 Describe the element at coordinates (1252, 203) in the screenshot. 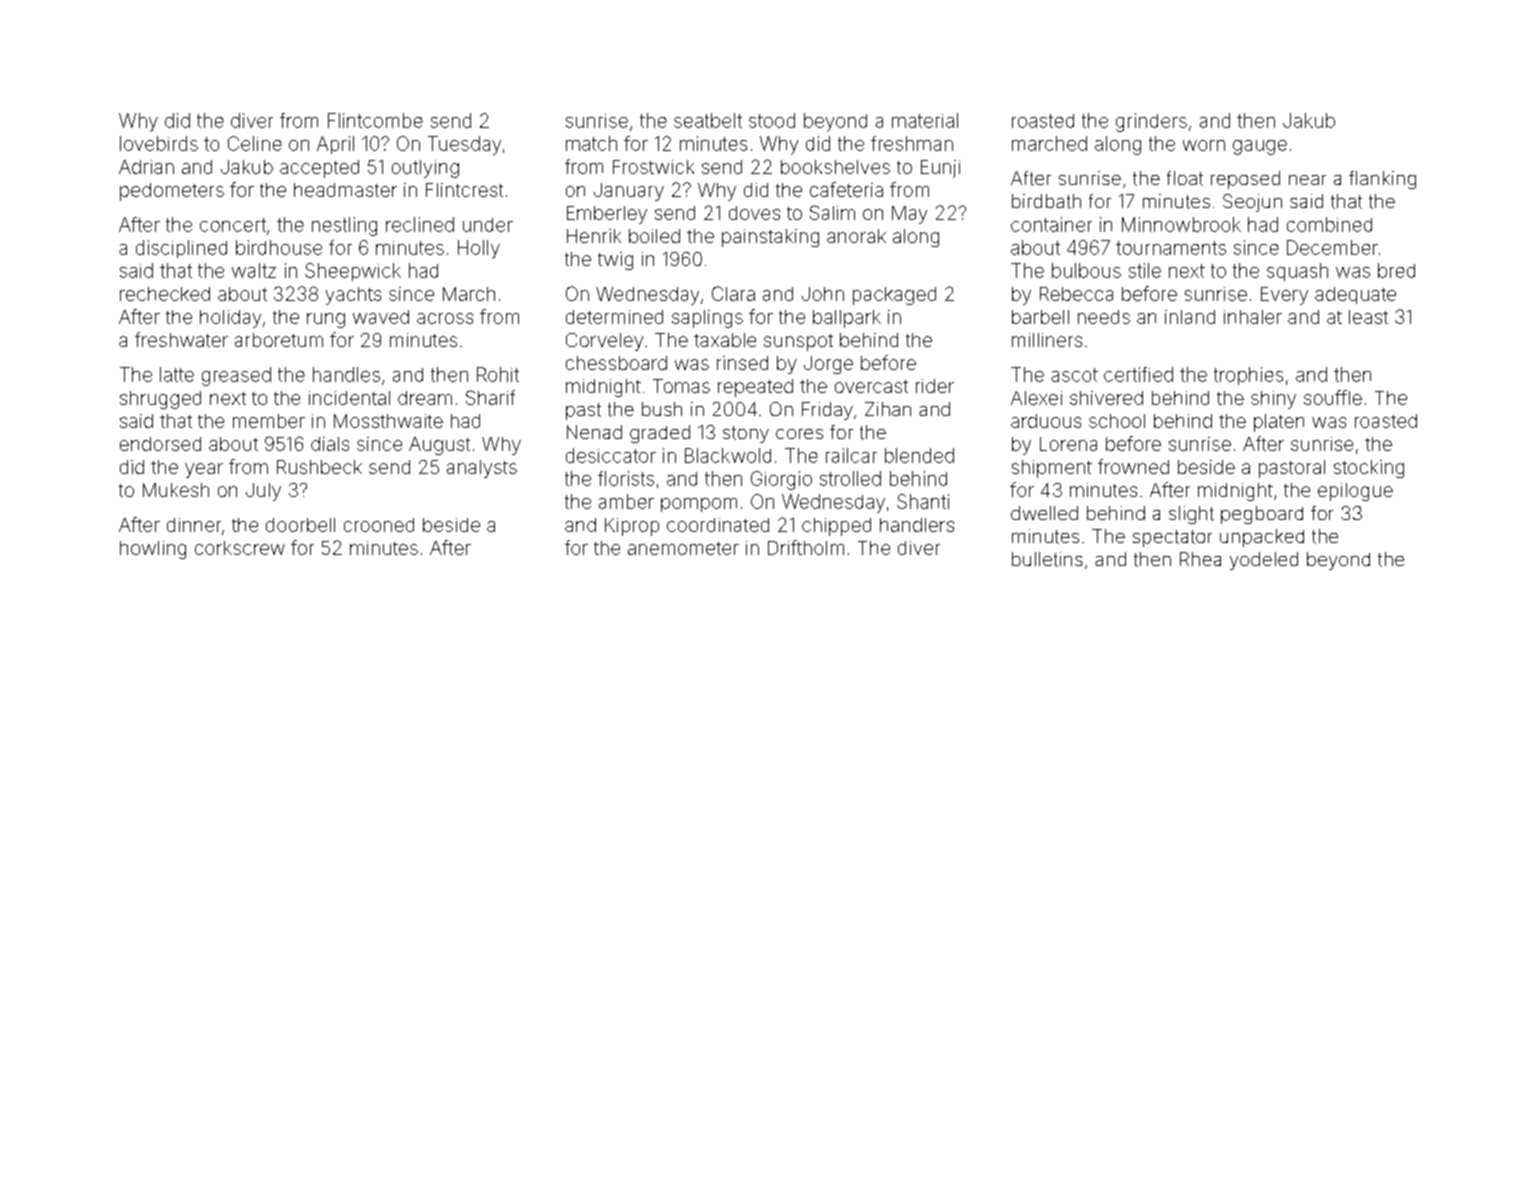

I see `Seojun` at that location.
